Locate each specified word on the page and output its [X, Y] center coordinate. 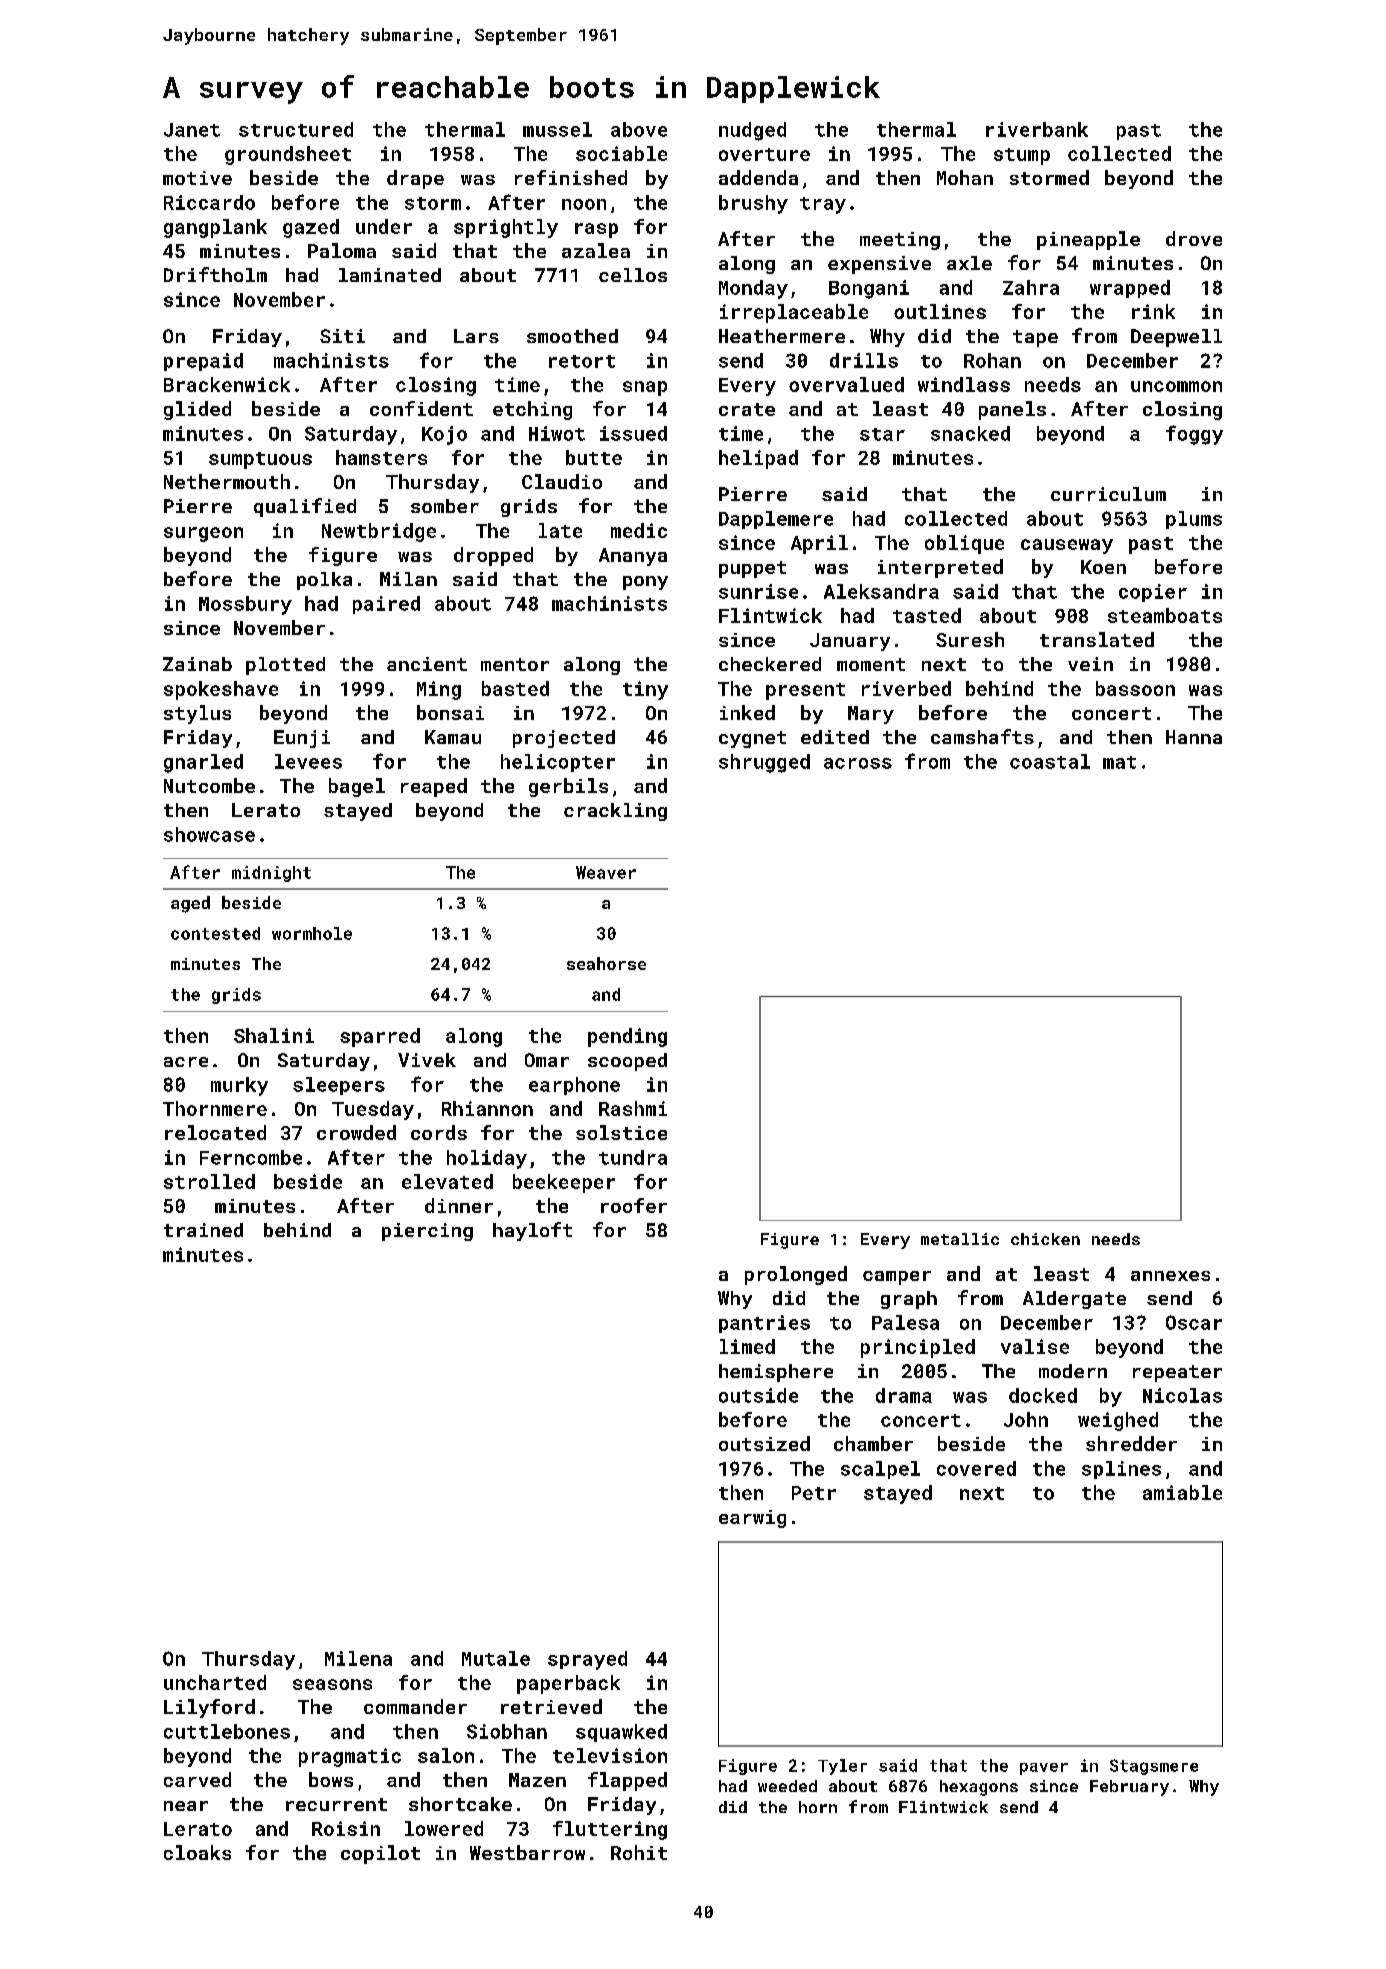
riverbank [1037, 129]
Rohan [992, 360]
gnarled [203, 763]
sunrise [758, 591]
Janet [192, 130]
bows [331, 1779]
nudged [752, 131]
